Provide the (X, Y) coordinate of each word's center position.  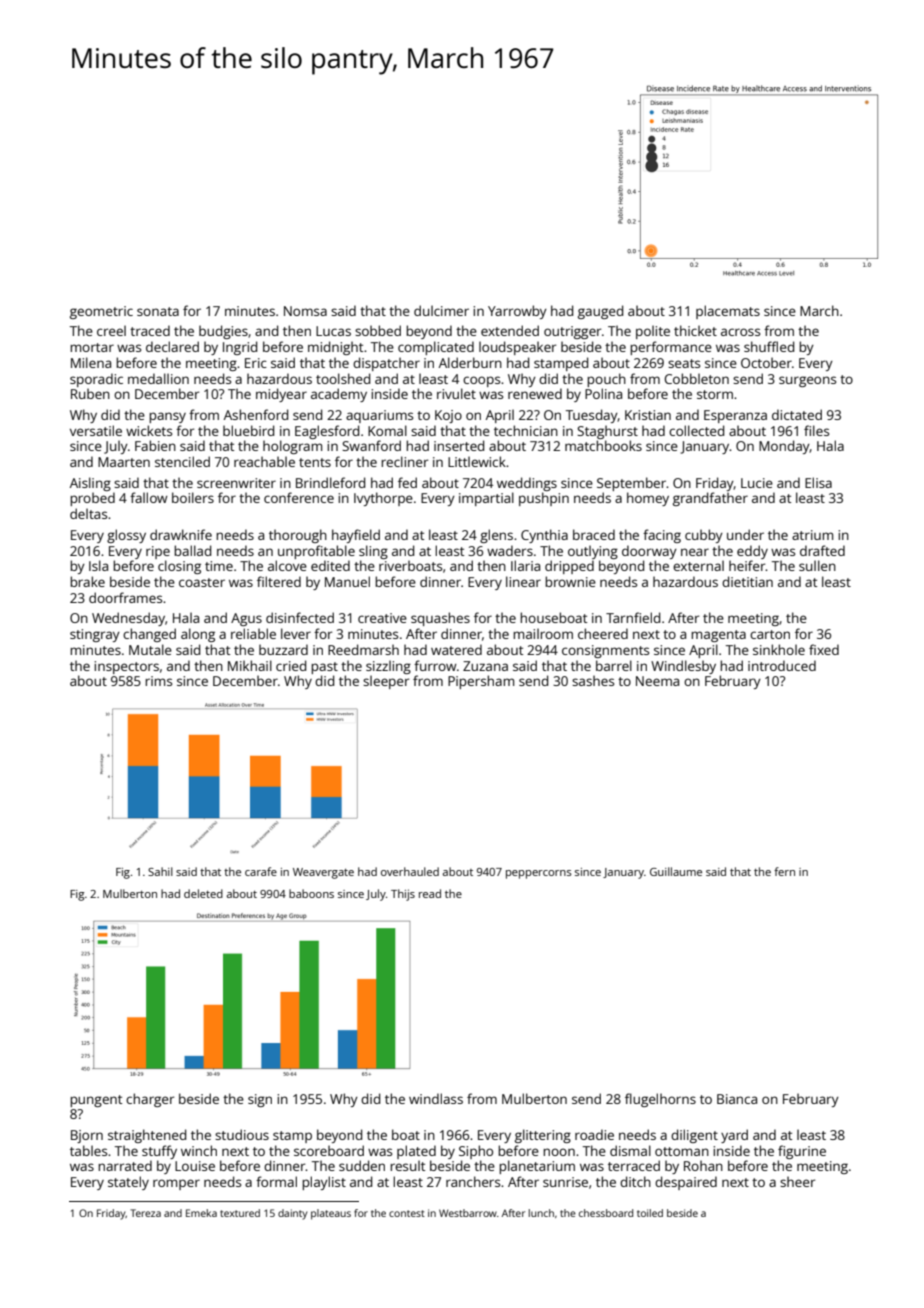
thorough (298, 536)
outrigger (572, 332)
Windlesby (683, 667)
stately (128, 1183)
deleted (203, 893)
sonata (158, 311)
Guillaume (676, 871)
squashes (440, 619)
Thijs (403, 895)
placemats (728, 312)
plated (416, 1152)
